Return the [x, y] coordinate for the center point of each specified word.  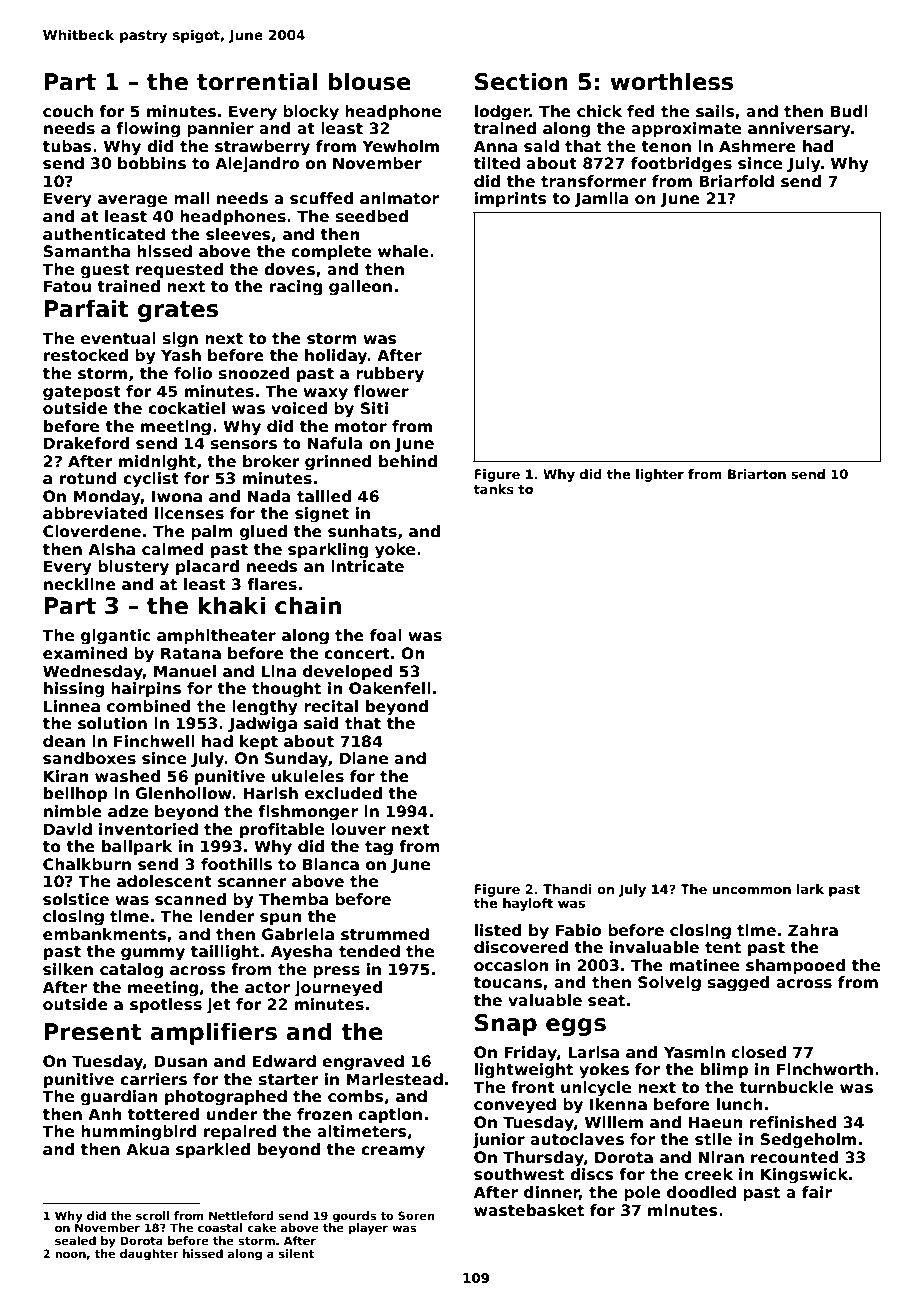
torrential [257, 81]
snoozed [254, 373]
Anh [105, 1114]
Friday [530, 1054]
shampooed [795, 966]
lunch [740, 1104]
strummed [385, 934]
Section [521, 81]
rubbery [390, 375]
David [68, 829]
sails [715, 111]
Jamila [601, 199]
